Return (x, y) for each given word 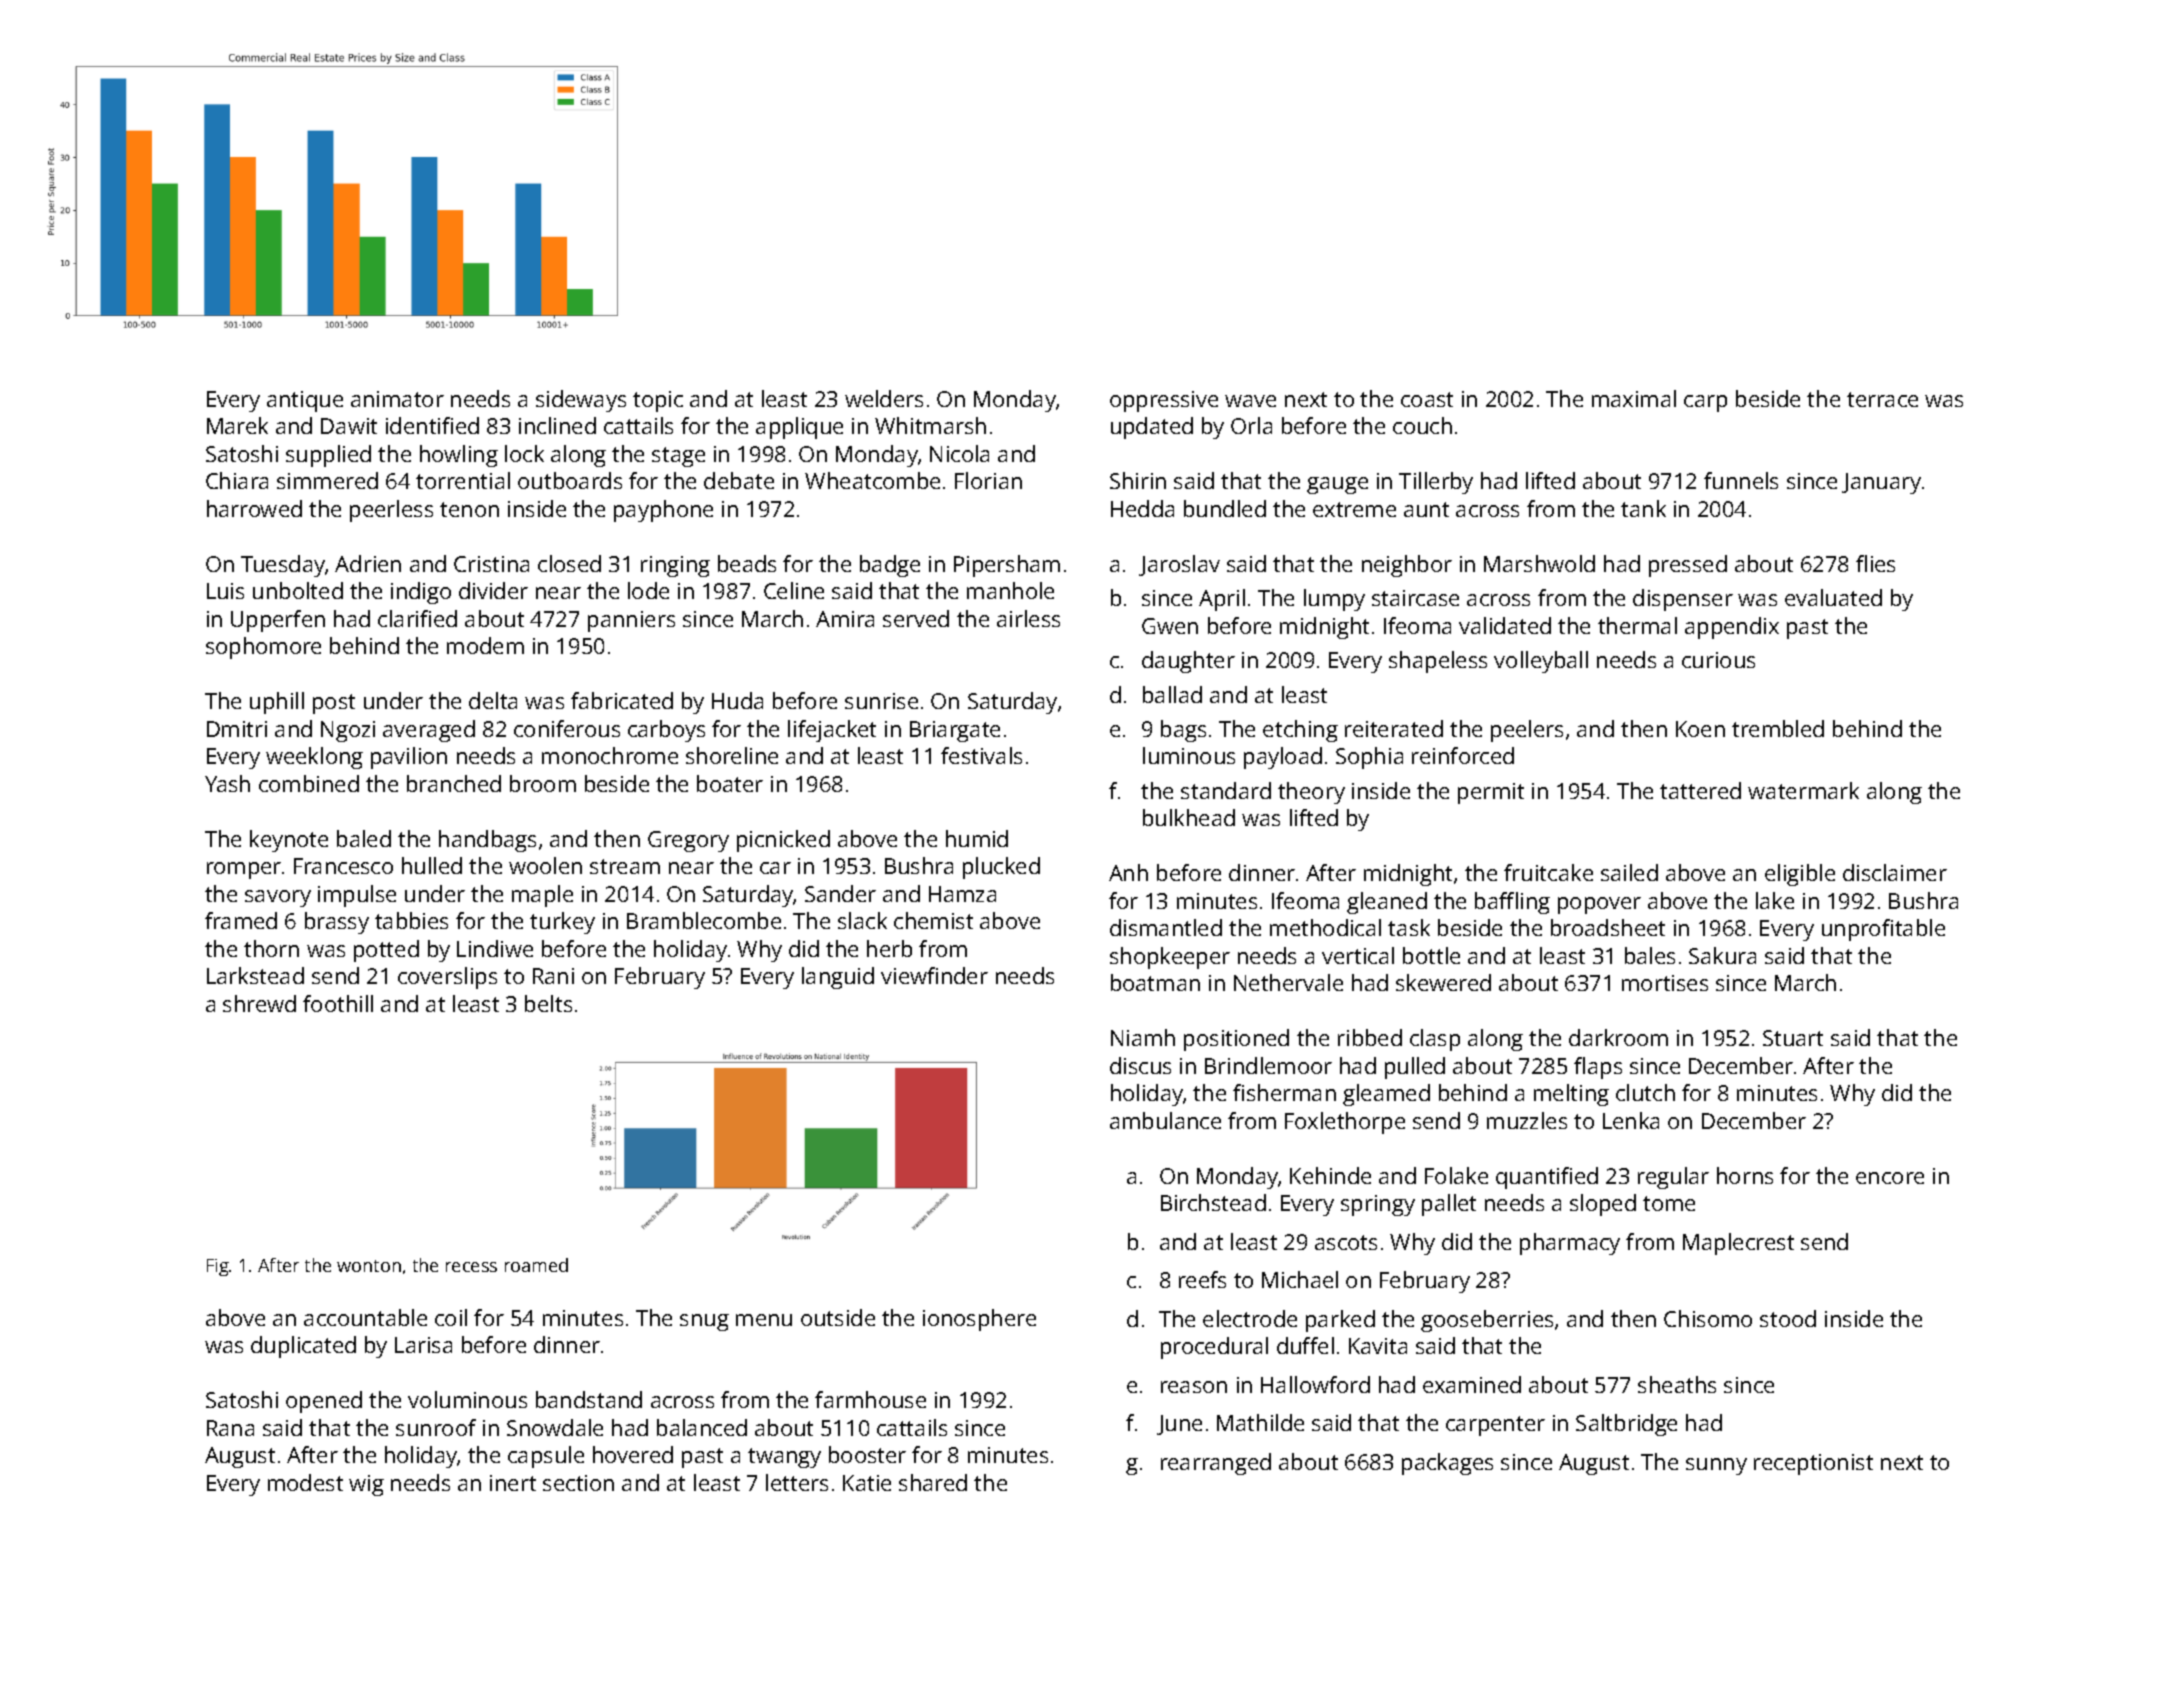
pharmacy (1570, 1244)
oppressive (1164, 401)
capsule (546, 1457)
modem (485, 645)
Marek (237, 425)
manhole (1010, 590)
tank (1643, 508)
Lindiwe (495, 948)
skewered (1443, 982)
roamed (536, 1265)
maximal (1634, 398)
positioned (1236, 1040)
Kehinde (1330, 1175)
